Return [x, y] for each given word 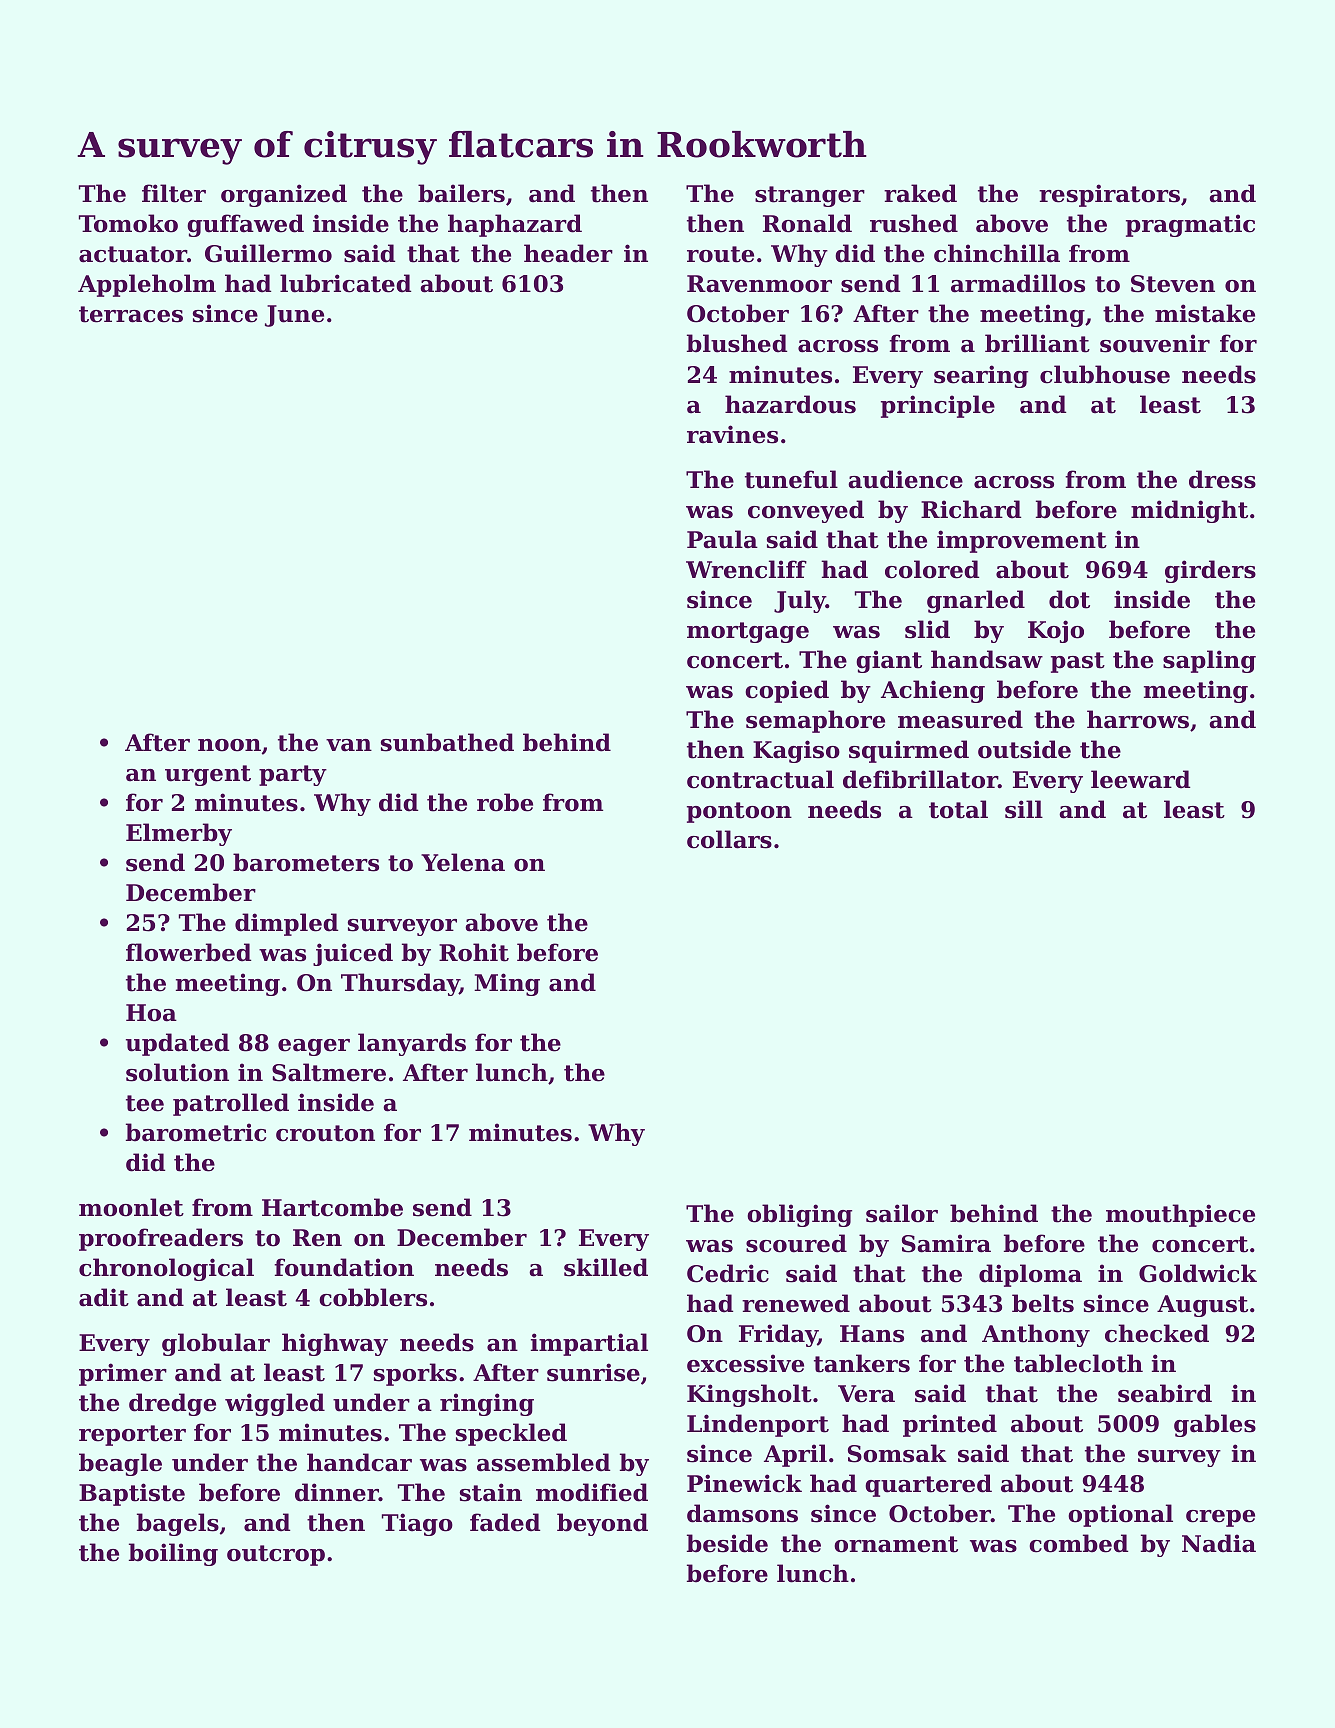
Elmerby [179, 834]
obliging [799, 1215]
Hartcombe [332, 1207]
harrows [1138, 719]
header [568, 253]
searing [981, 376]
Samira [946, 1243]
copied [787, 691]
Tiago [417, 1524]
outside [1024, 749]
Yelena [463, 862]
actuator [133, 254]
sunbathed [447, 742]
